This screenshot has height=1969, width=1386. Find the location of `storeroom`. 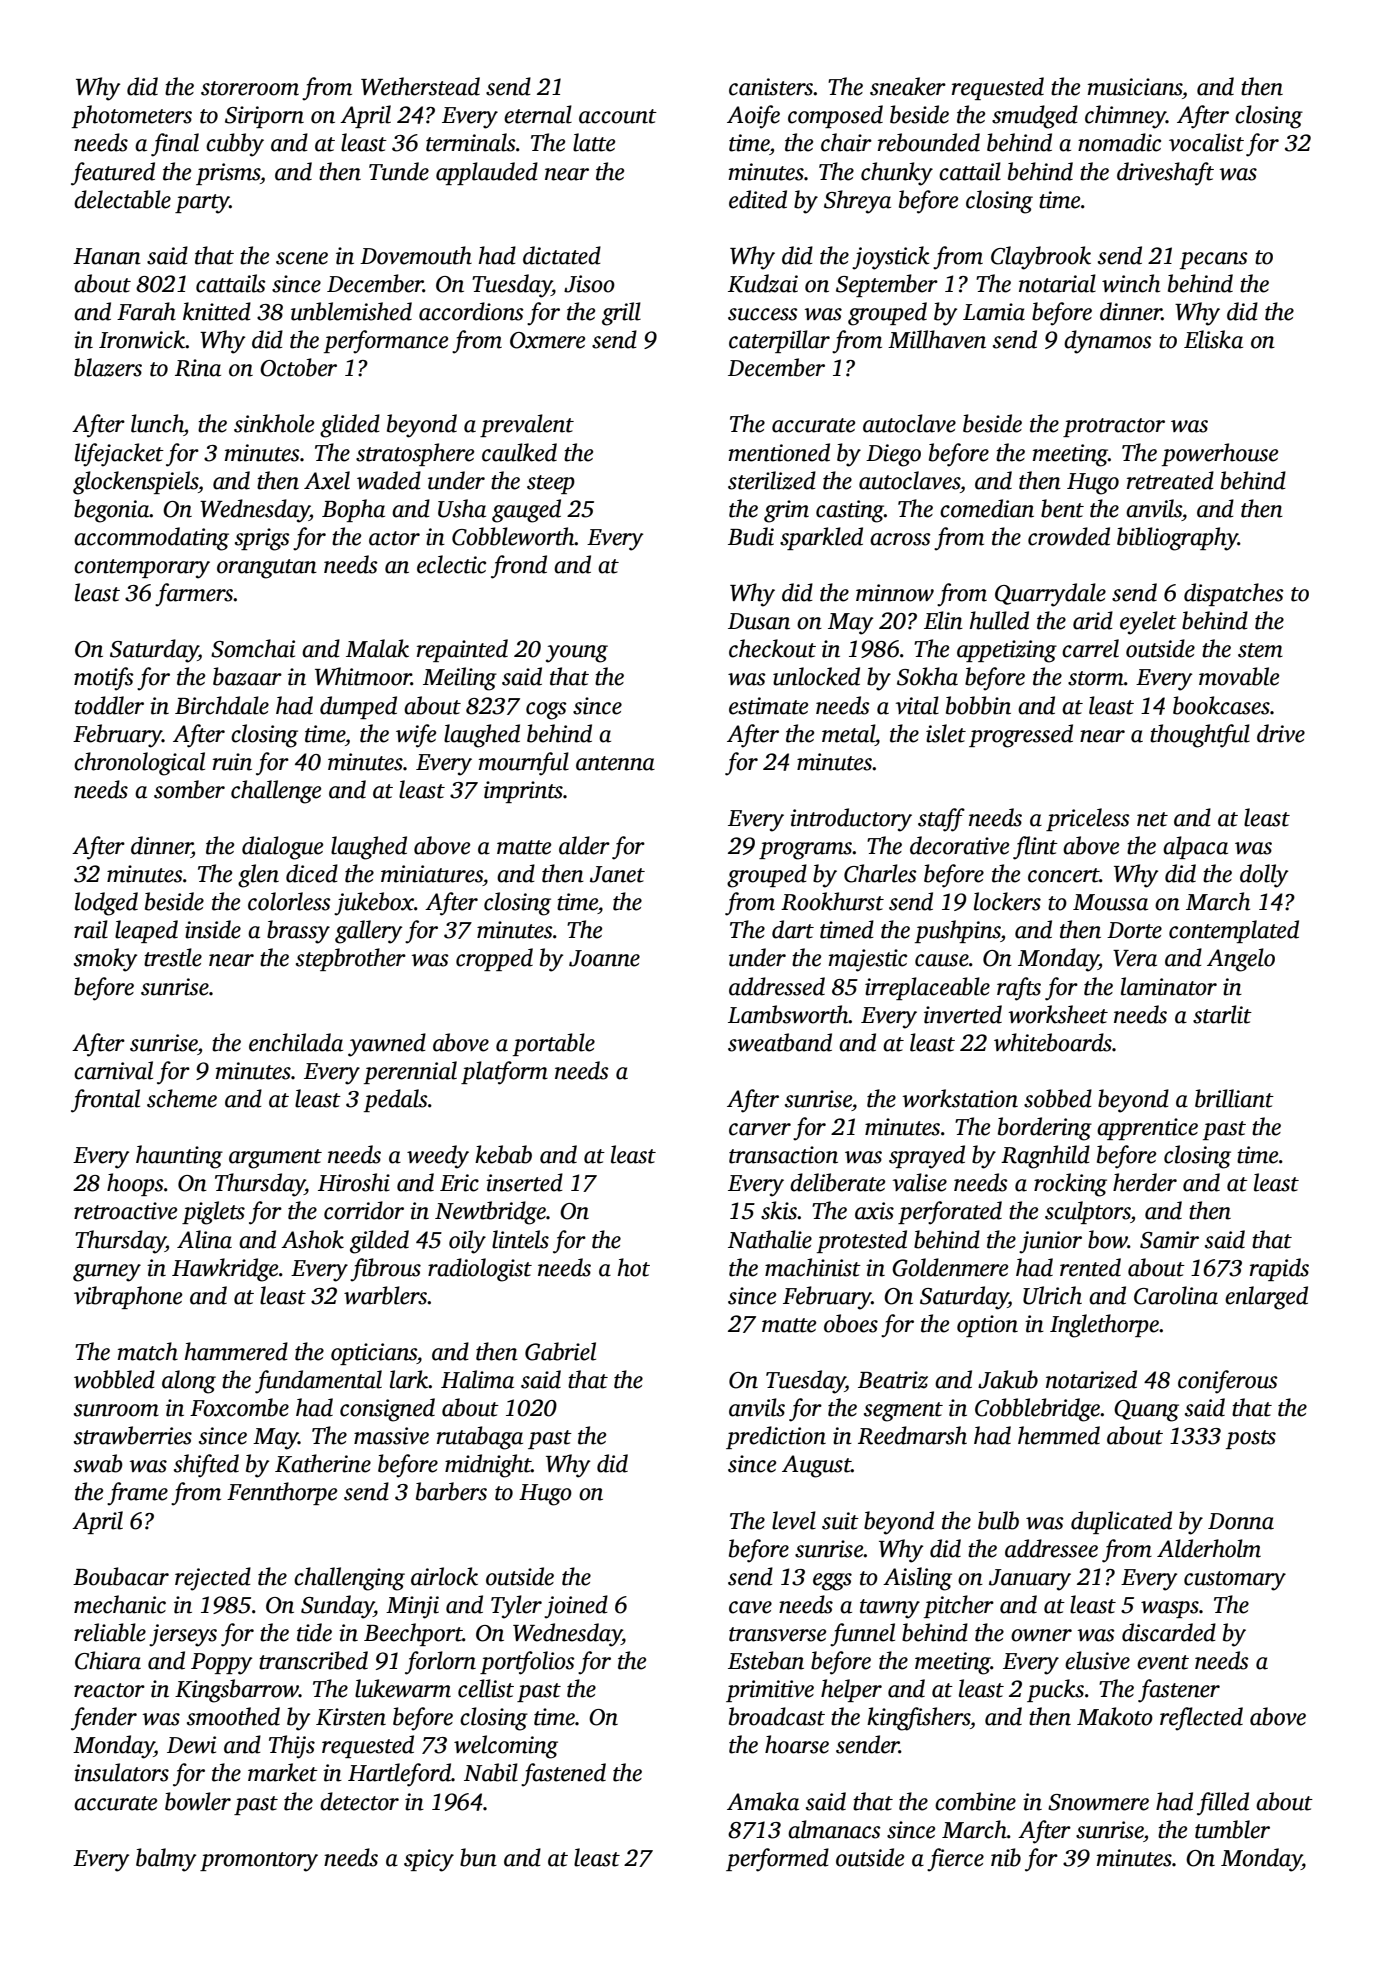

storeroom is located at coordinates (250, 88).
